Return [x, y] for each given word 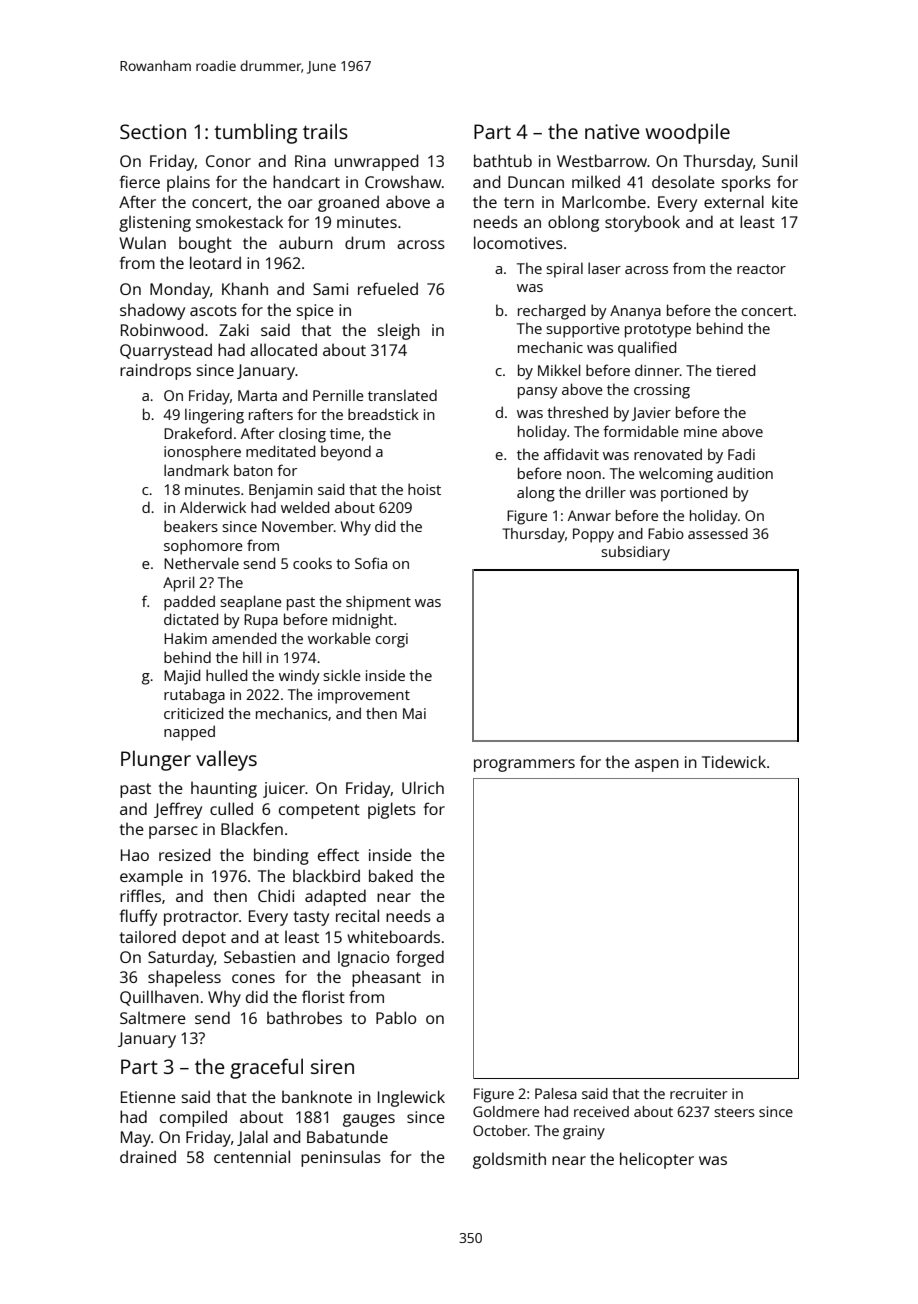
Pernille [338, 395]
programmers [524, 765]
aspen [657, 765]
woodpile [688, 133]
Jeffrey [178, 810]
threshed [577, 412]
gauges [369, 1120]
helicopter [657, 1160]
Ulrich [423, 787]
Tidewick [734, 761]
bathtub [503, 160]
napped [189, 733]
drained [148, 1156]
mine [700, 431]
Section [153, 131]
